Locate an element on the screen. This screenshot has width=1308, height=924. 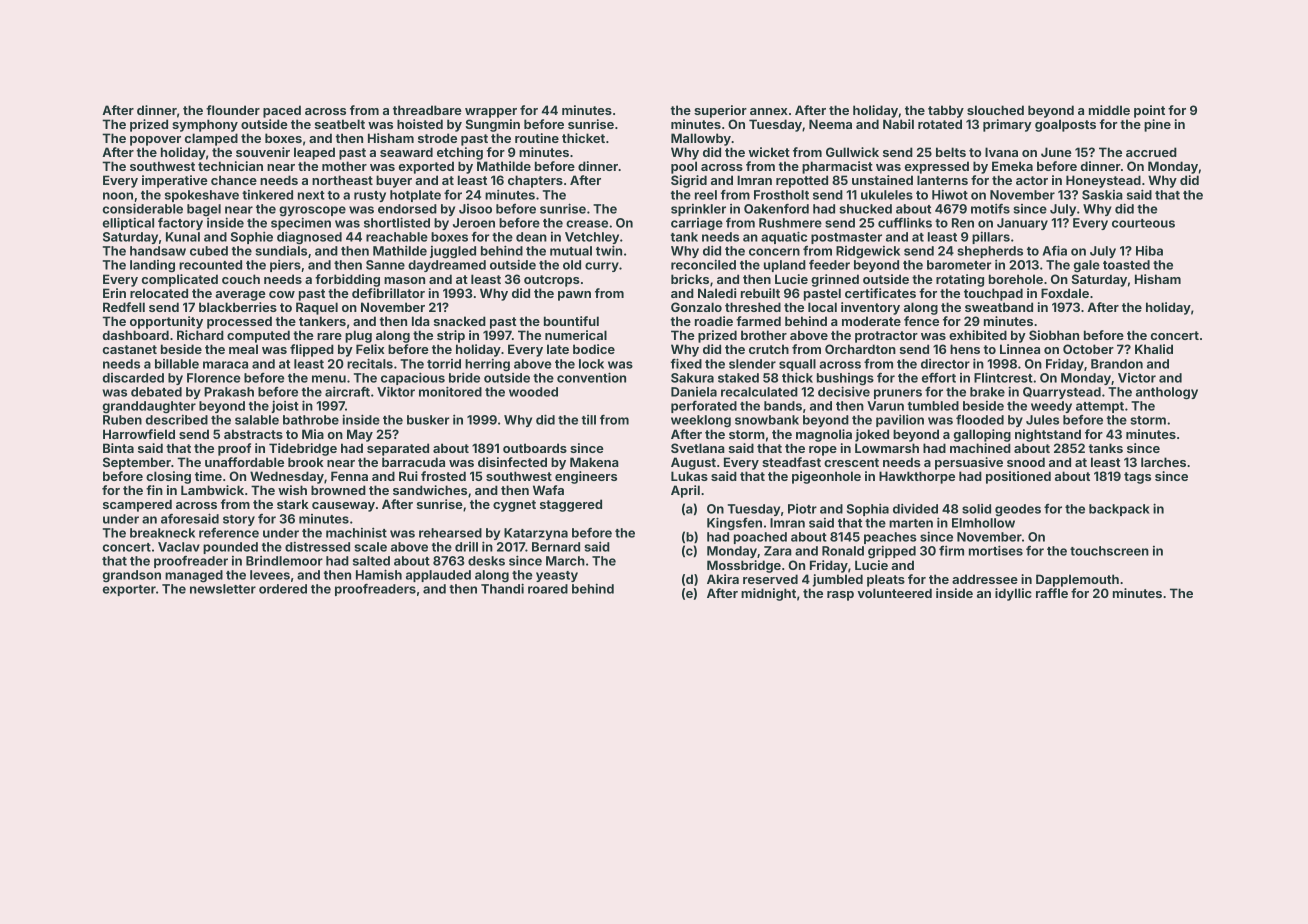
ordered is located at coordinates (283, 589).
